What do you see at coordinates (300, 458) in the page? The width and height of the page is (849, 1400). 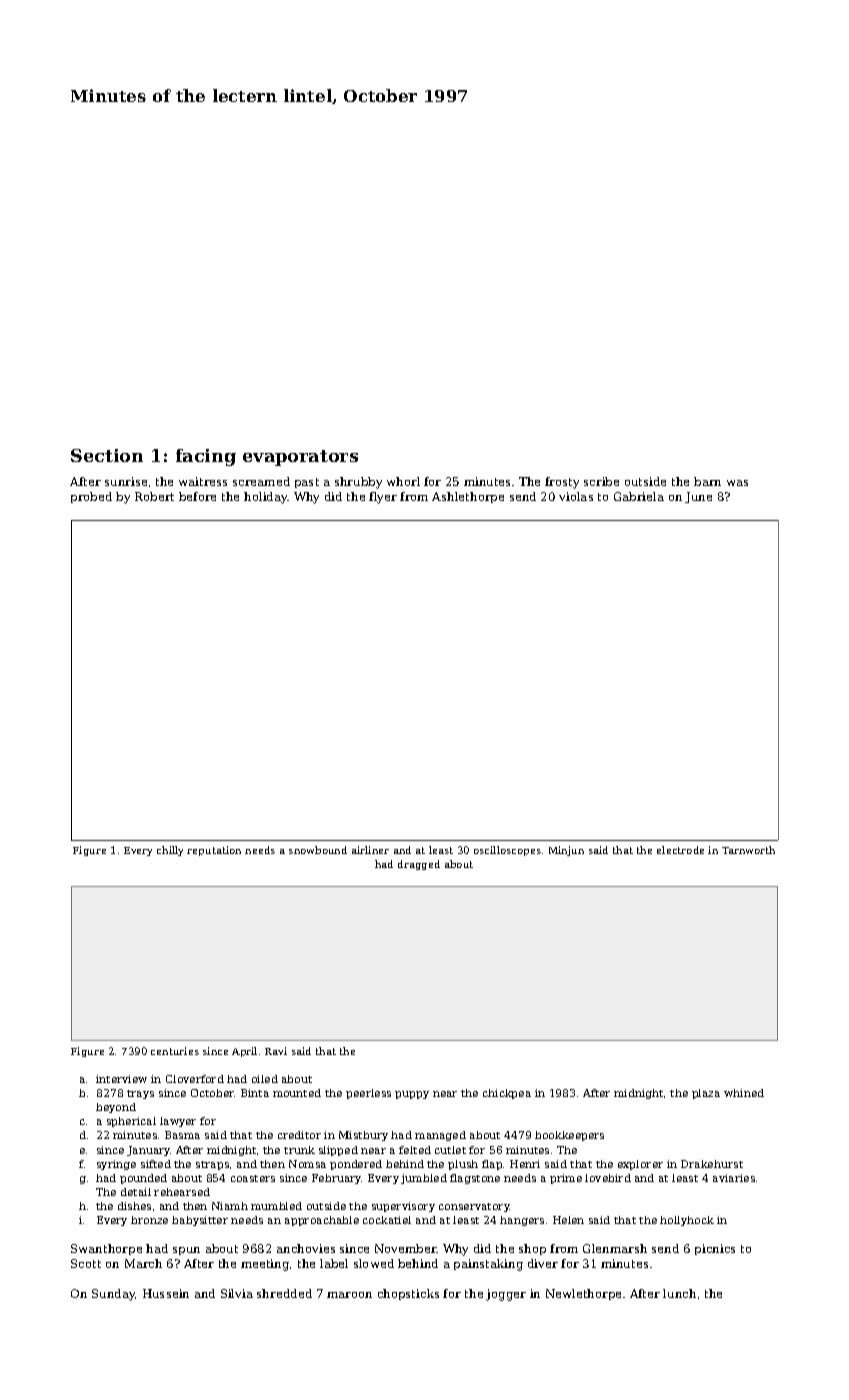 I see `evaporators` at bounding box center [300, 458].
